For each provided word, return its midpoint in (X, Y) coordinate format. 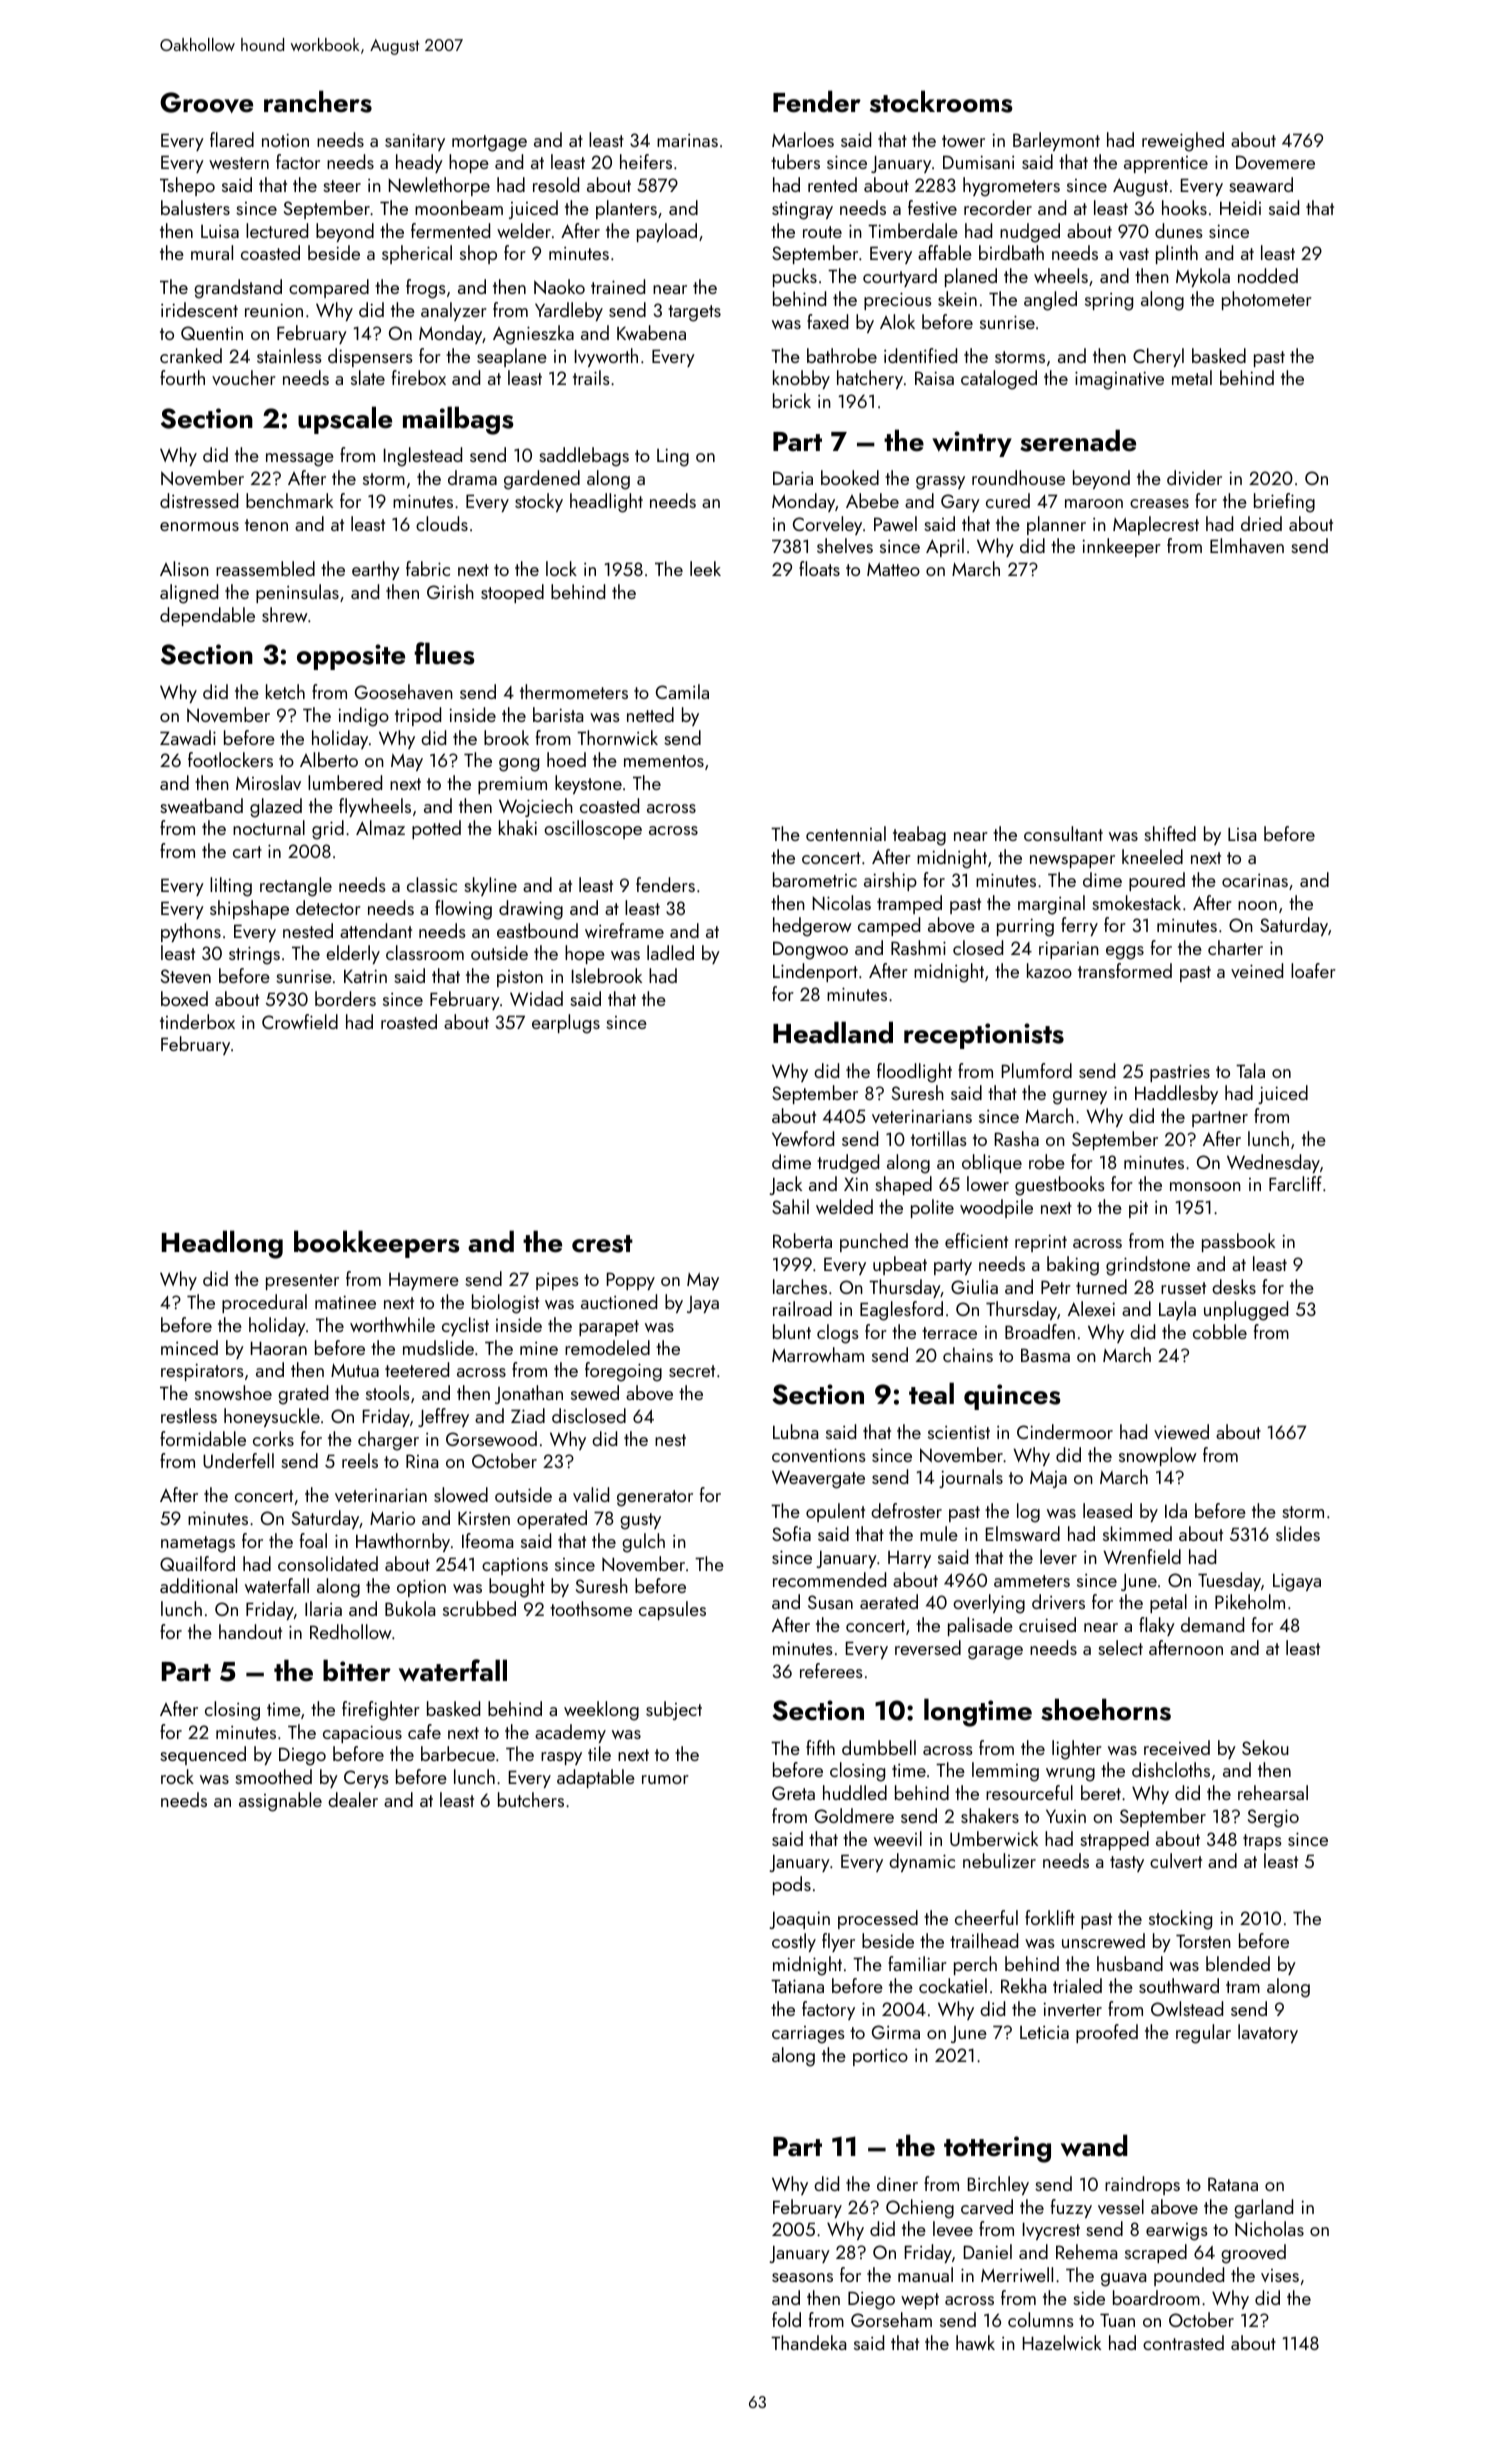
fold (786, 2319)
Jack (785, 1185)
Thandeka (808, 2342)
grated (303, 1395)
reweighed (1183, 142)
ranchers (318, 101)
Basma (1045, 1355)
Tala (1250, 1070)
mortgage (489, 143)
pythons (191, 932)
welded (844, 1206)
